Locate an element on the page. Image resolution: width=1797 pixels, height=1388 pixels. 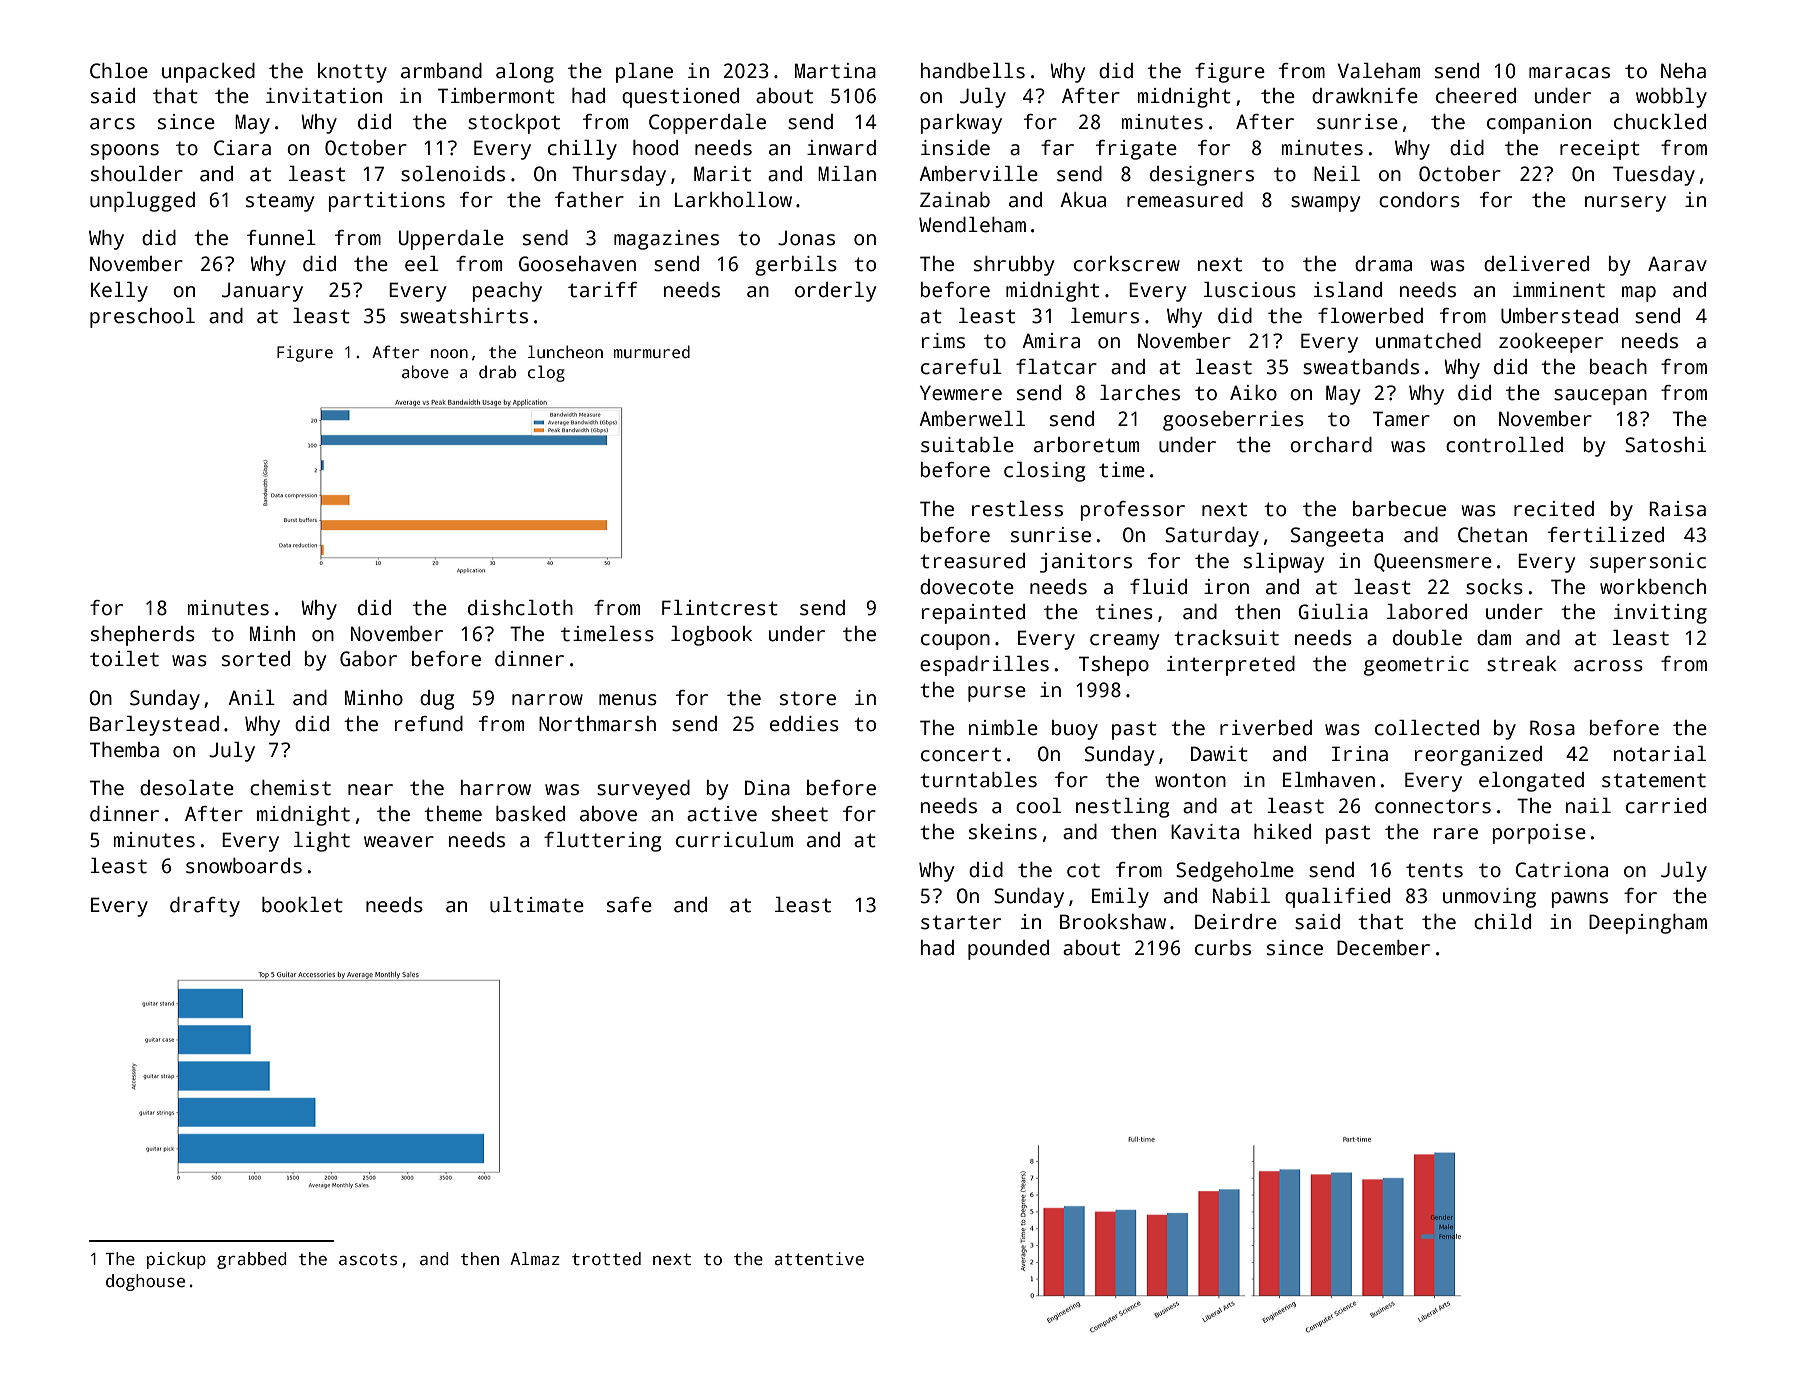
Gabor is located at coordinates (368, 659).
